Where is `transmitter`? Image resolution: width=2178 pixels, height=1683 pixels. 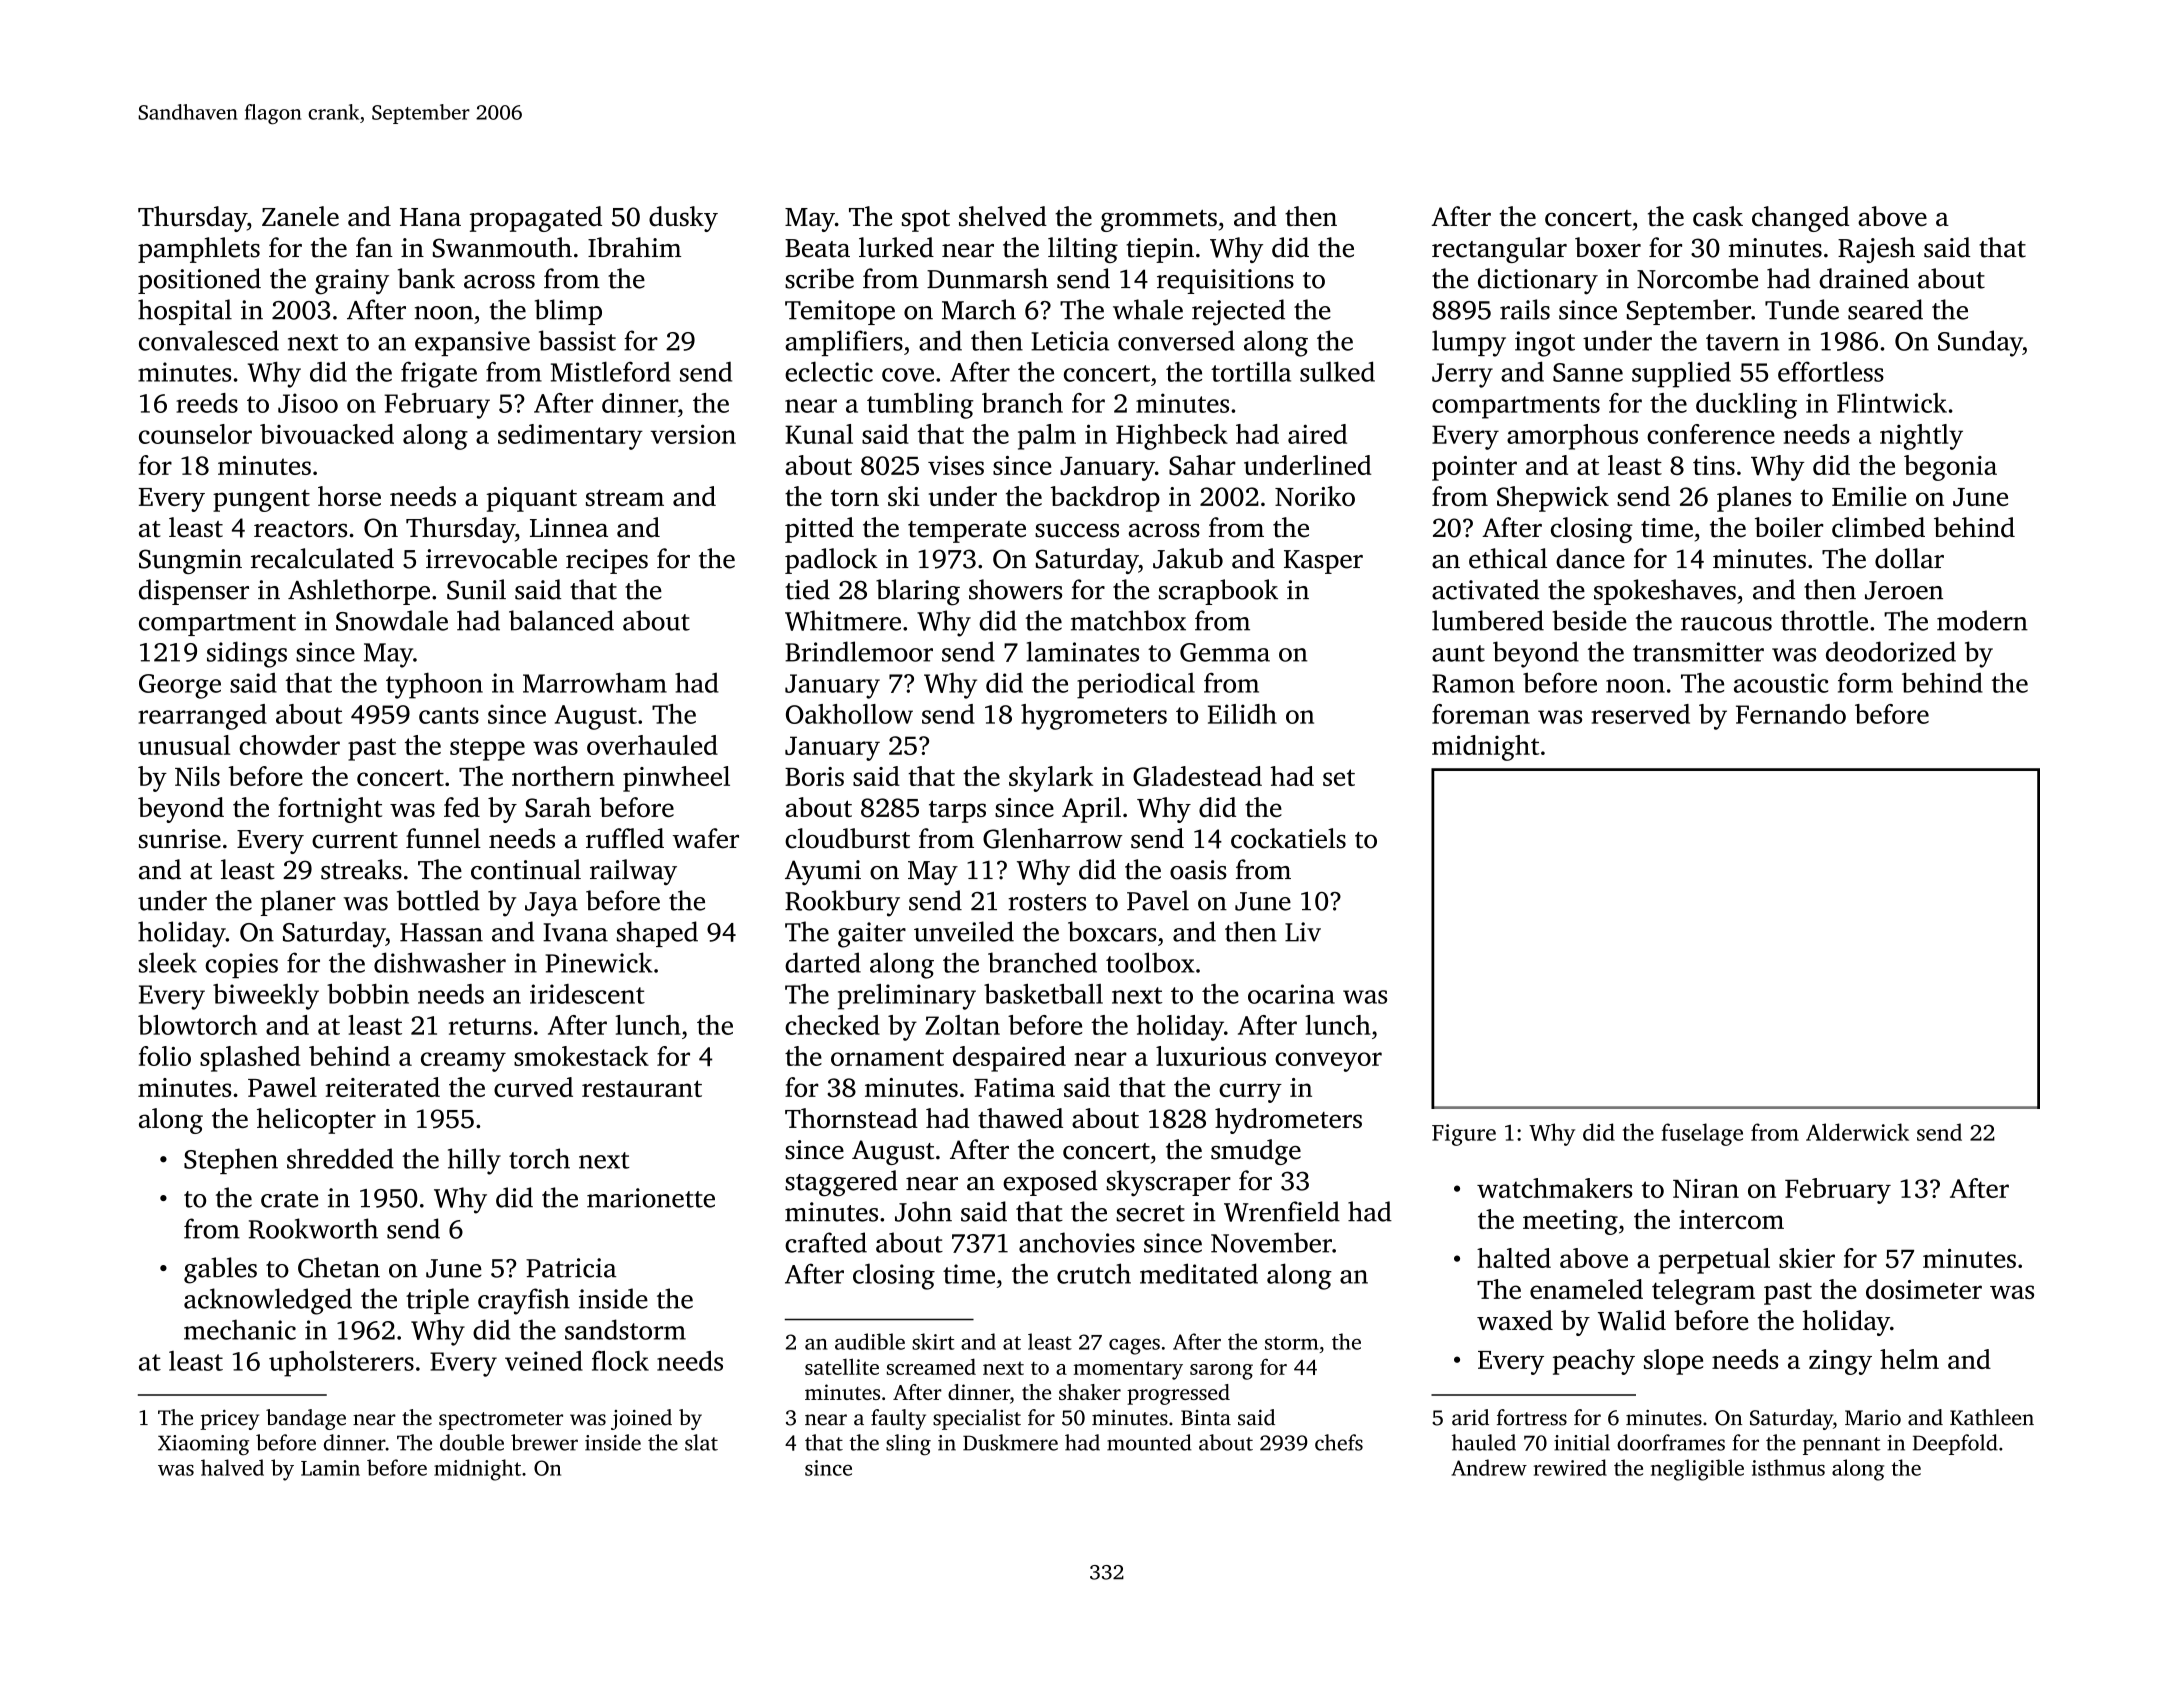
transmitter is located at coordinates (1698, 652).
